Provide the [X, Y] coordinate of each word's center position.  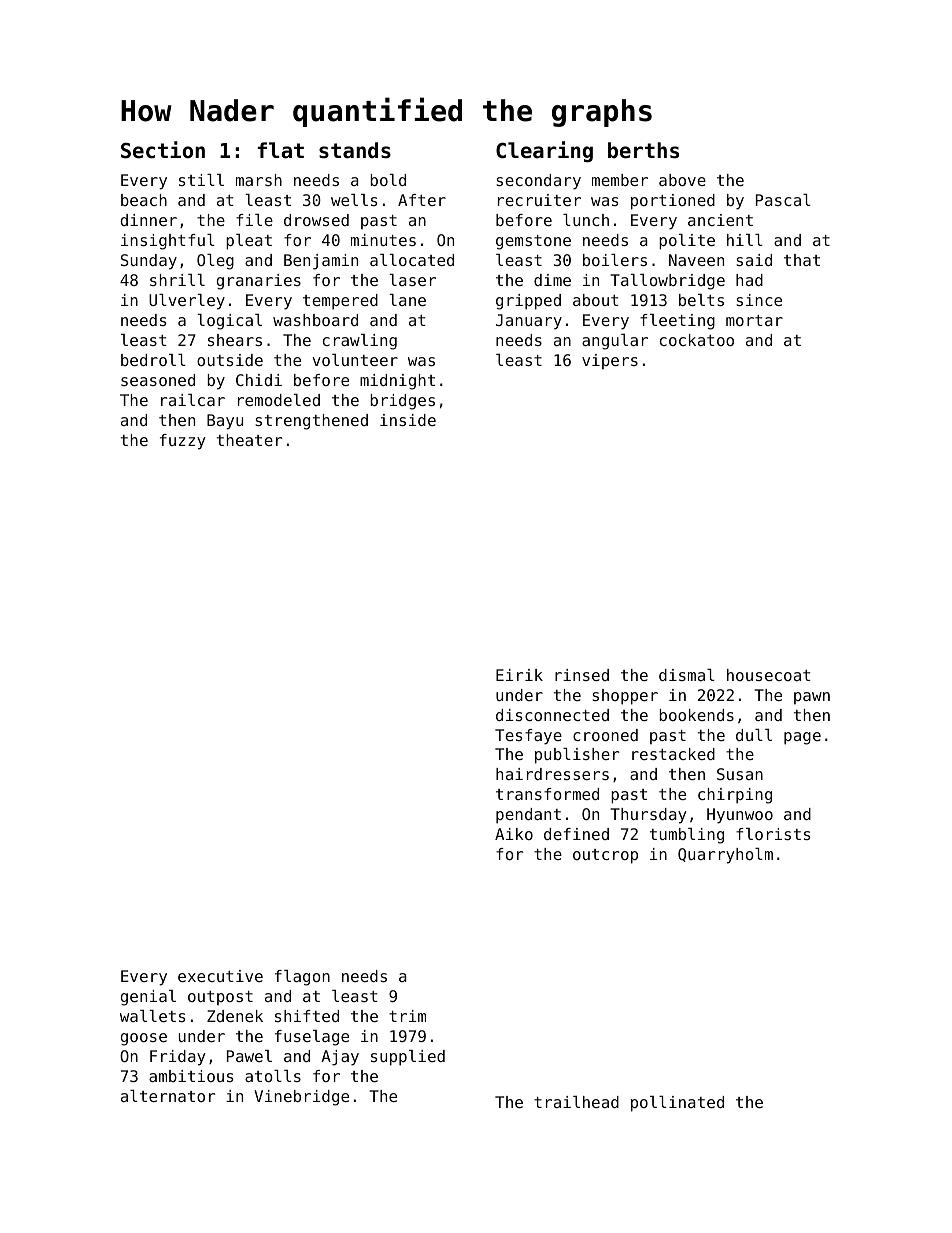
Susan [740, 774]
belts [701, 300]
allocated [412, 260]
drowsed [316, 220]
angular [615, 342]
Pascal [783, 200]
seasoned [158, 380]
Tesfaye [528, 737]
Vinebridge [301, 1098]
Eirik [519, 675]
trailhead [576, 1102]
